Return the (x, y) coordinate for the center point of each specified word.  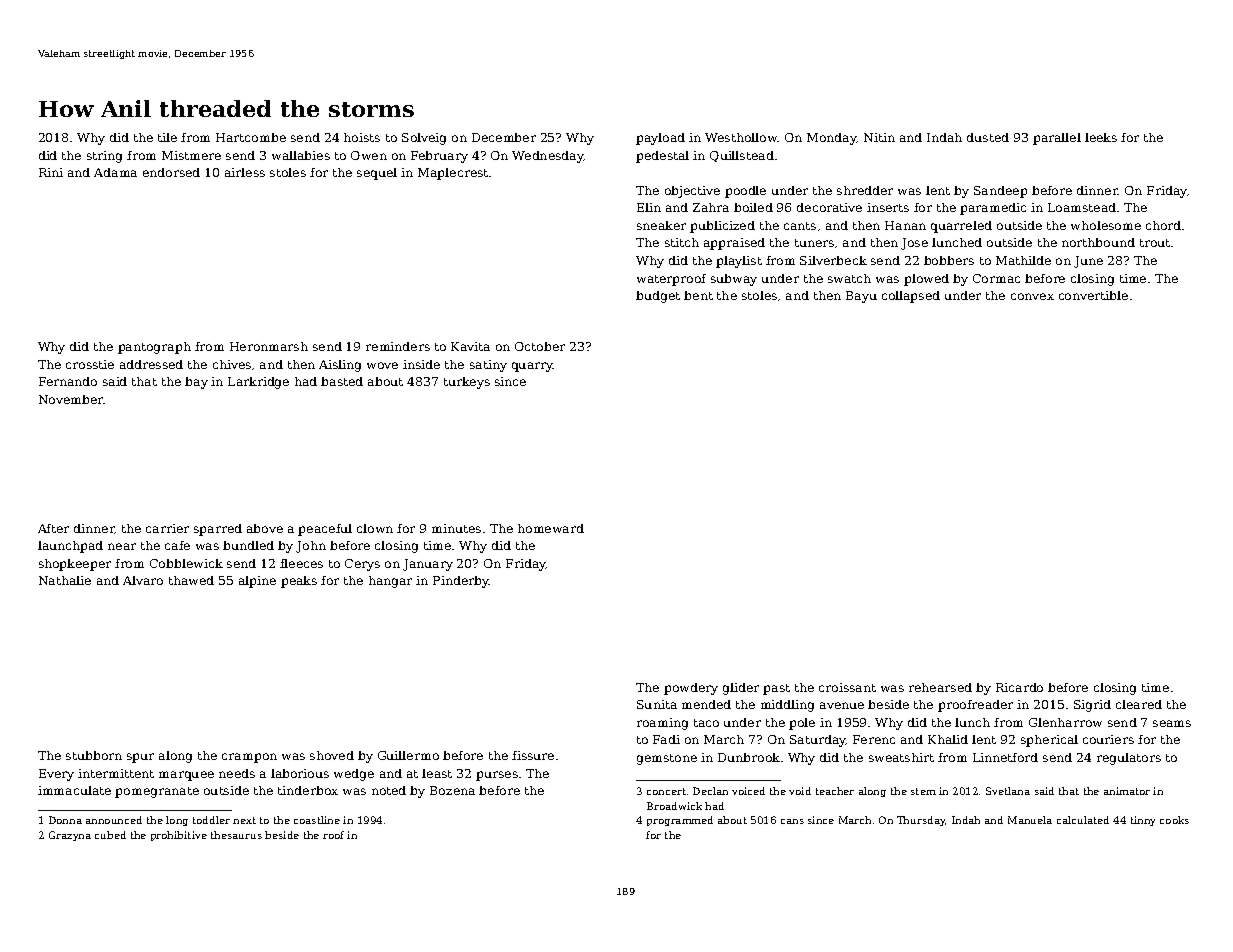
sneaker (661, 225)
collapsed (911, 297)
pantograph (154, 348)
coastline (317, 820)
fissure (533, 755)
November (71, 399)
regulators (1129, 759)
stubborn (94, 755)
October (540, 346)
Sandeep (1000, 192)
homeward (551, 528)
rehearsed (940, 687)
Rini (51, 172)
